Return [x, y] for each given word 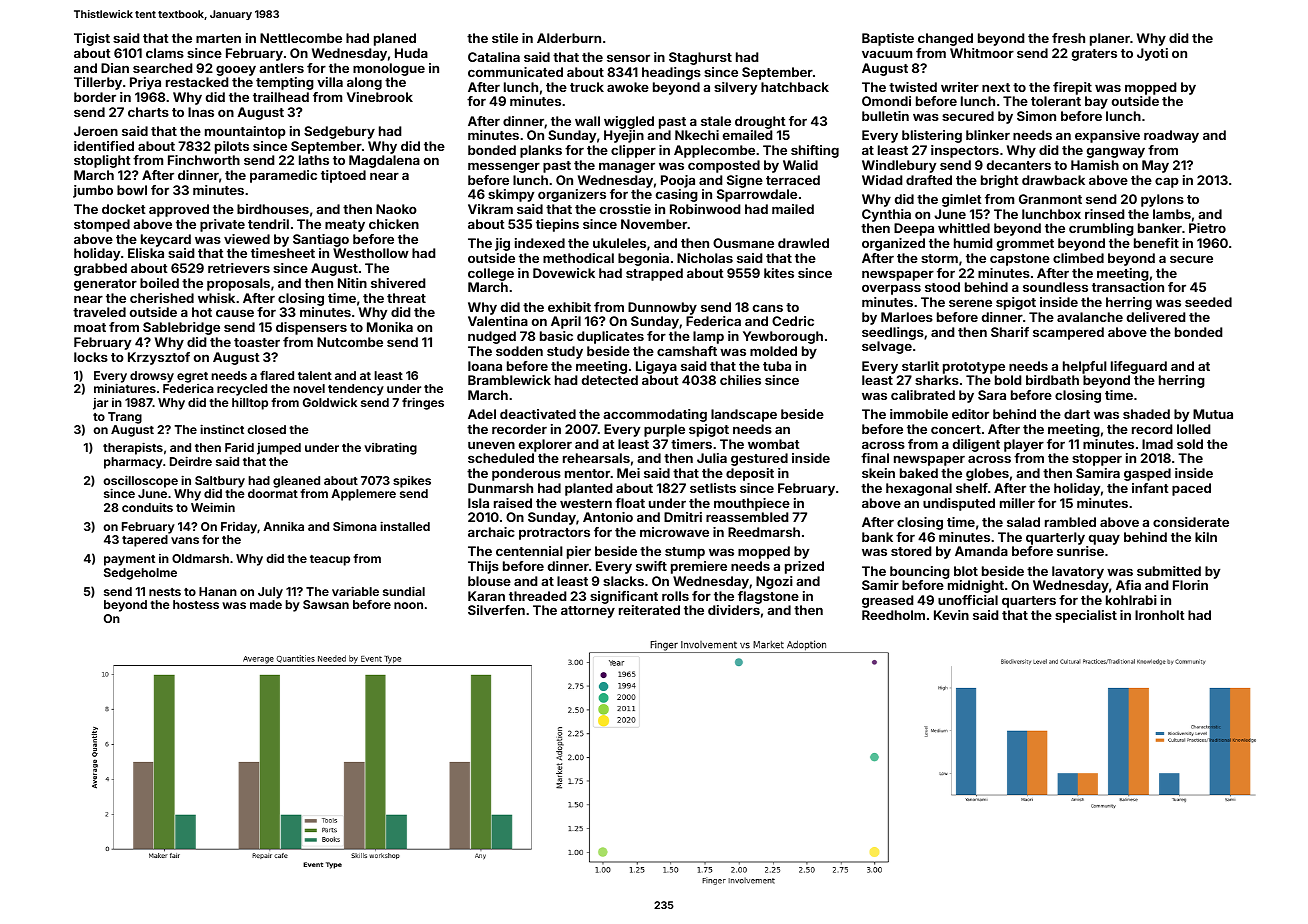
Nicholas [705, 258]
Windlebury [899, 166]
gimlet [962, 200]
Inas [201, 112]
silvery [735, 88]
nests [165, 592]
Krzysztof [159, 358]
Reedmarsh [764, 532]
